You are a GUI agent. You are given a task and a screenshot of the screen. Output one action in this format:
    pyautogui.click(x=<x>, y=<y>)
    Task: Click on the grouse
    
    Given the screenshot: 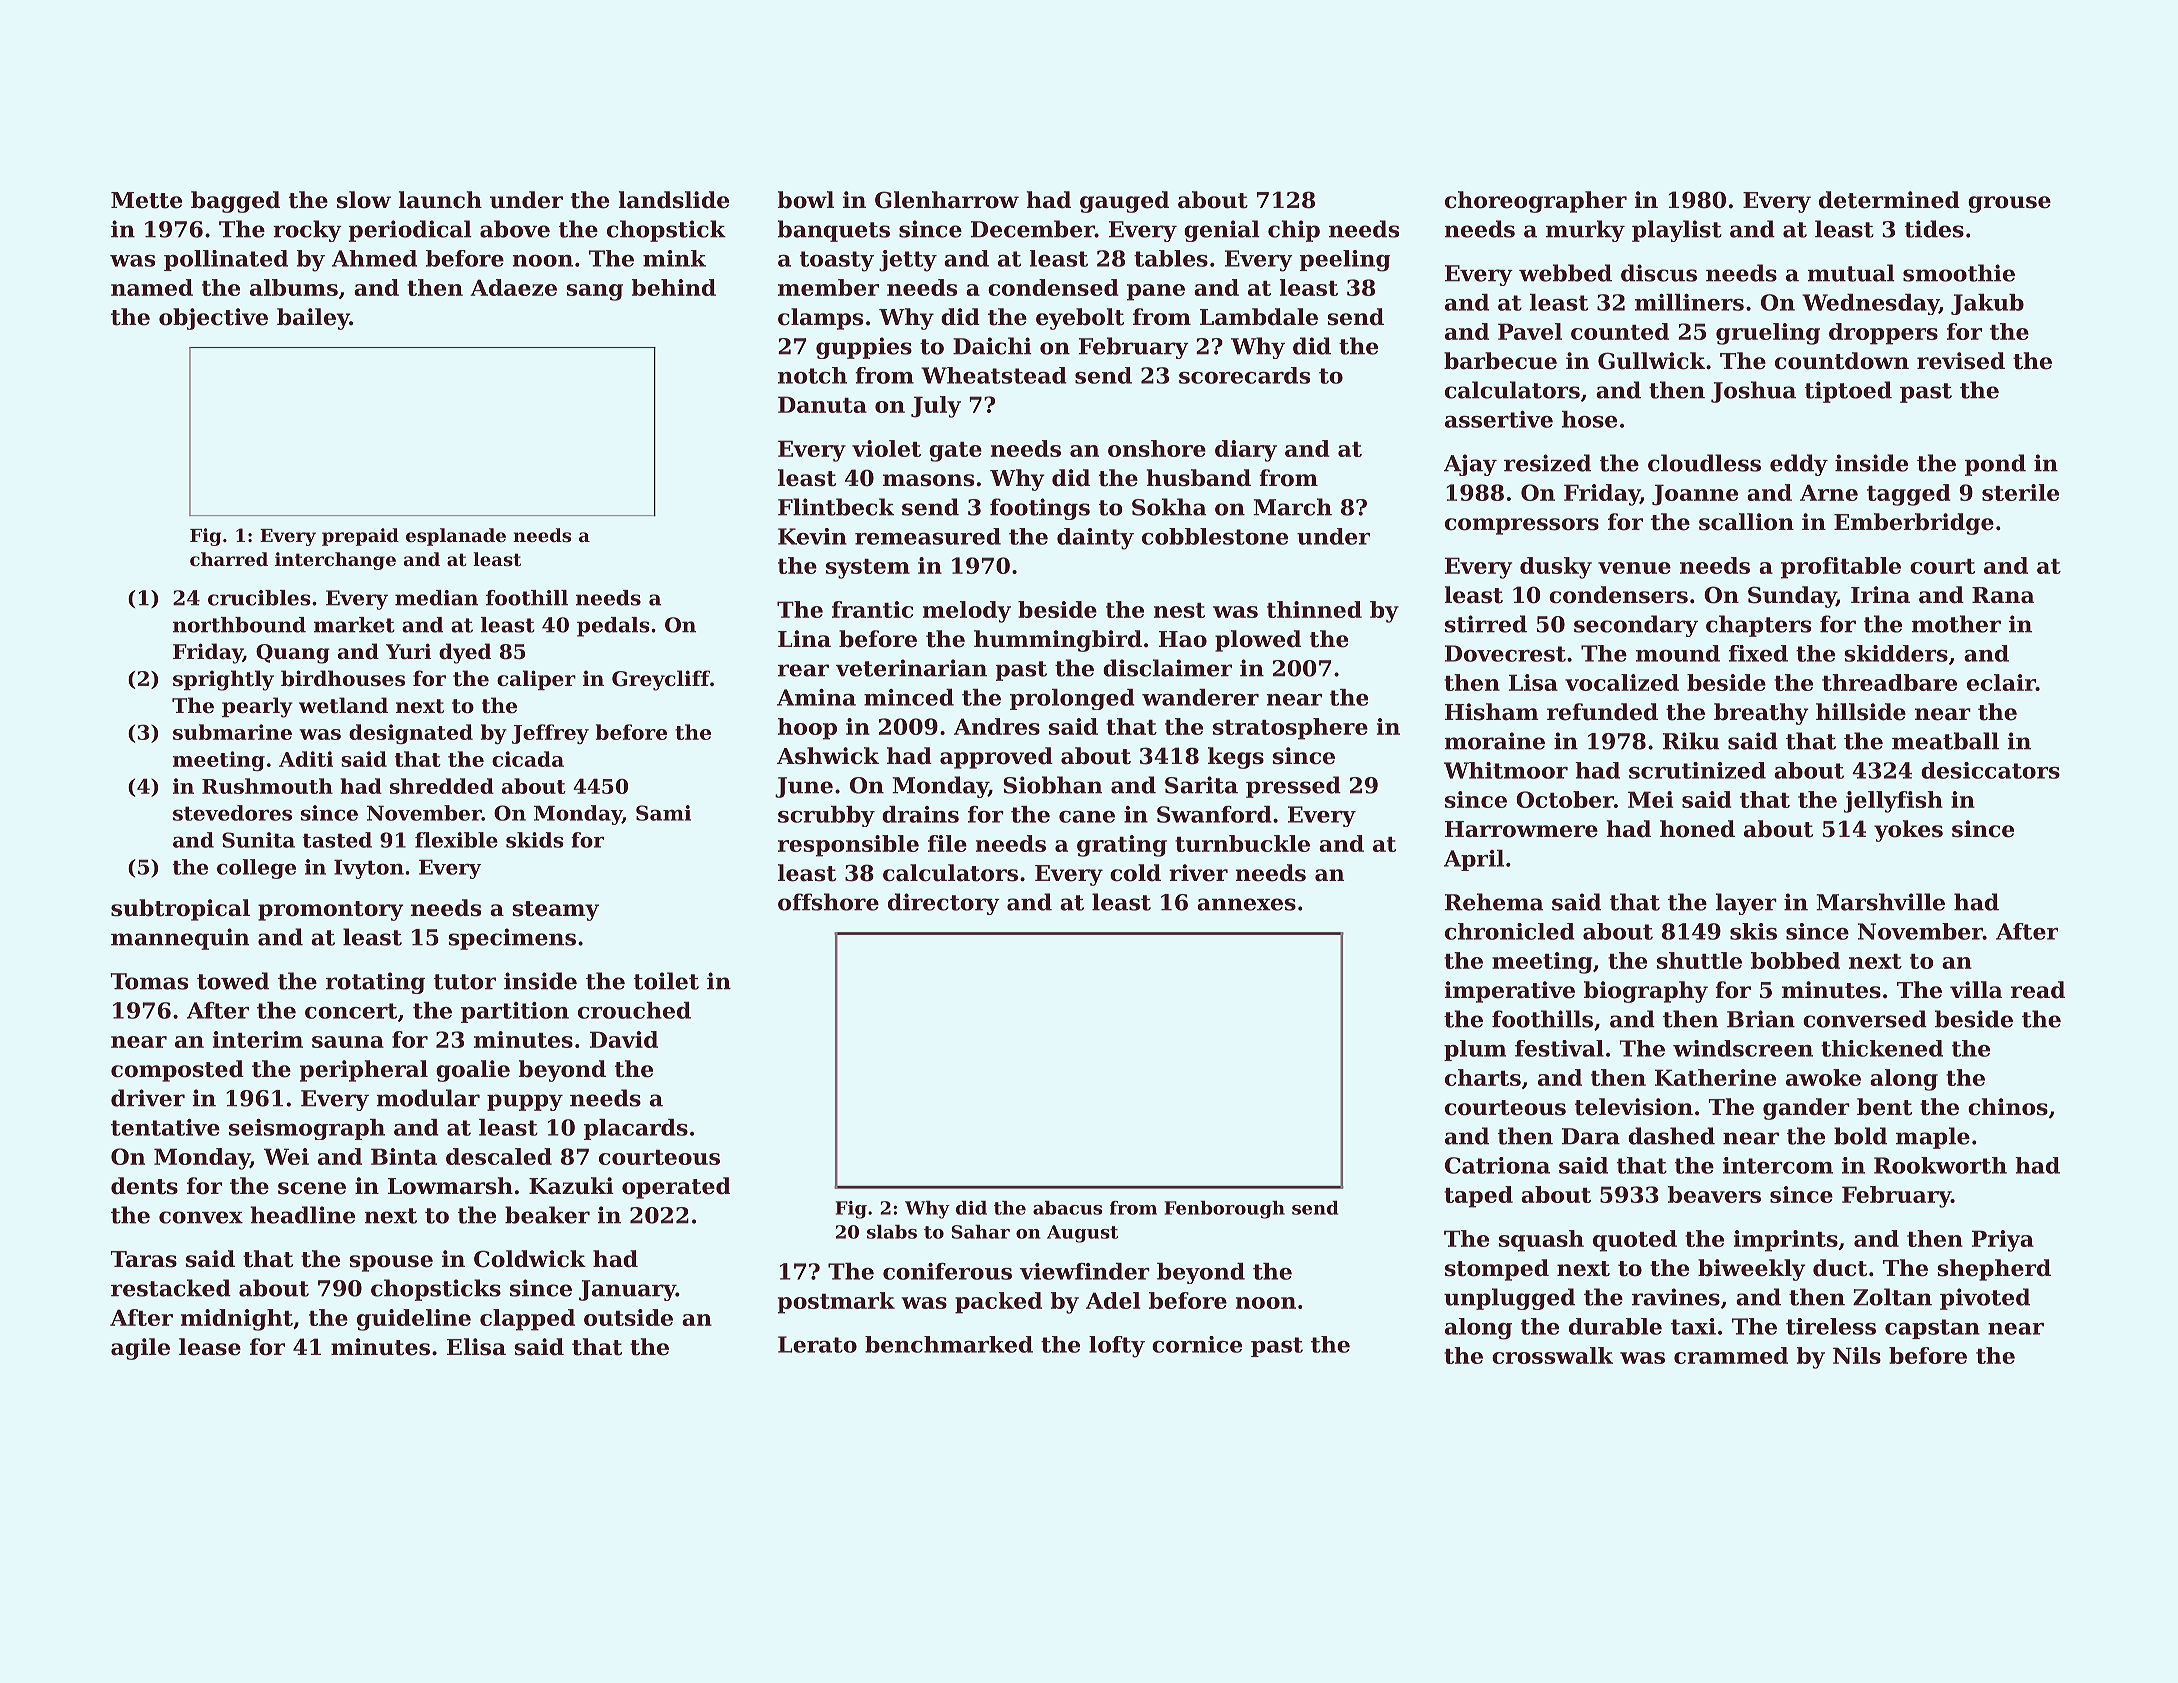 What is the action you would take?
    pyautogui.click(x=2009, y=204)
